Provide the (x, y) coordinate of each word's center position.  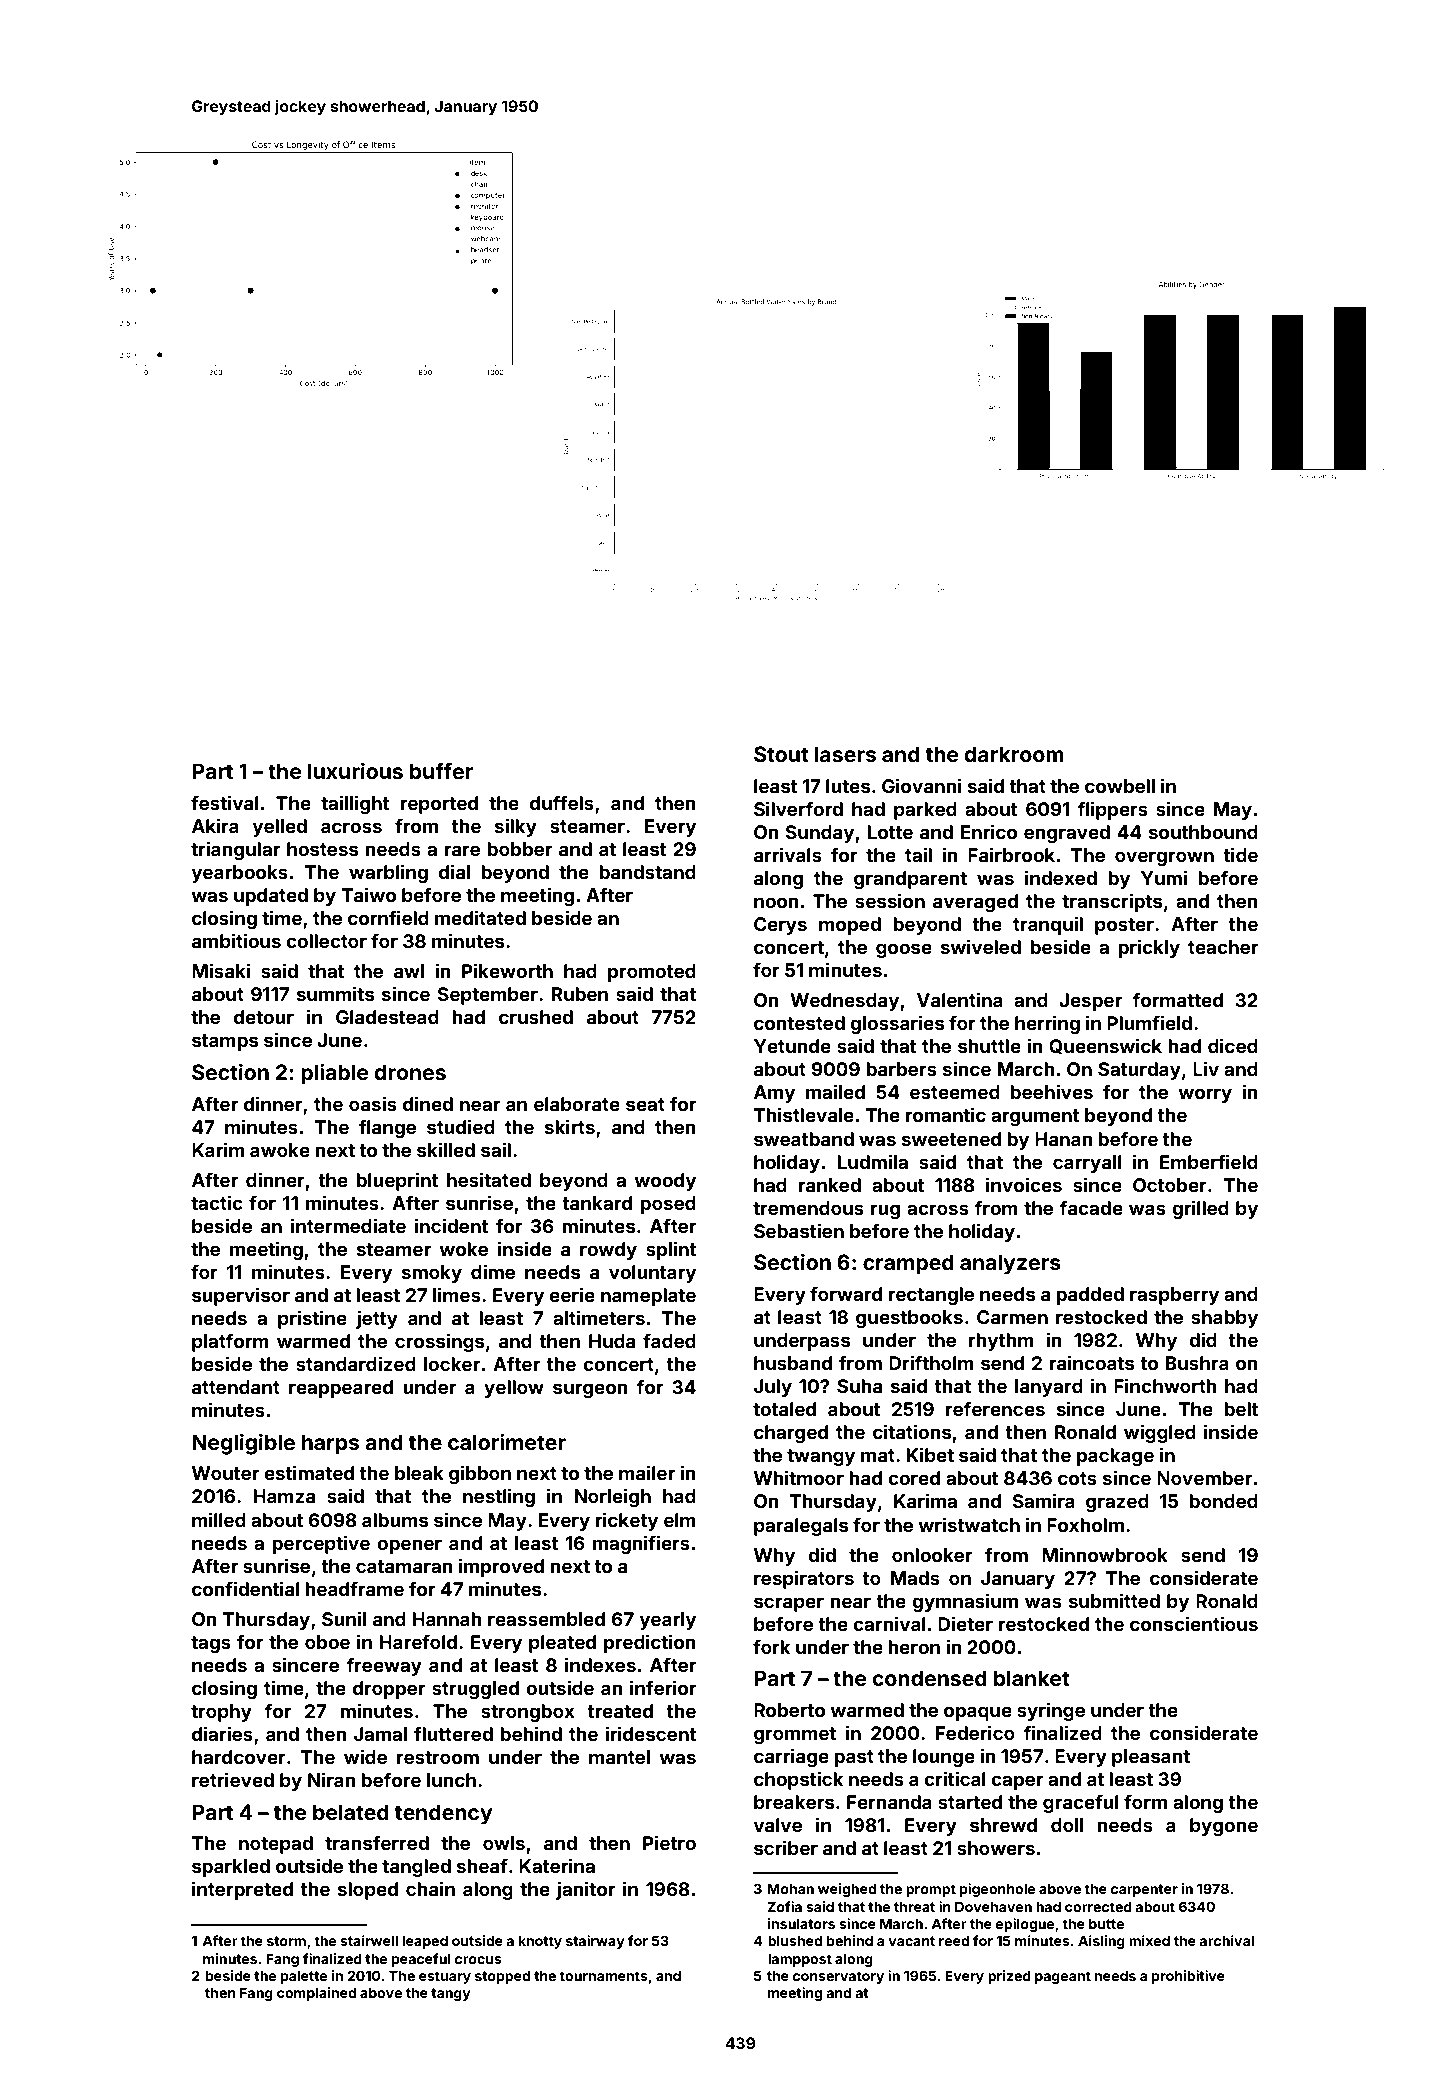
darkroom (1014, 754)
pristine (312, 1319)
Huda (612, 1341)
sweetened (951, 1139)
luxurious (355, 771)
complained (316, 1994)
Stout (781, 754)
